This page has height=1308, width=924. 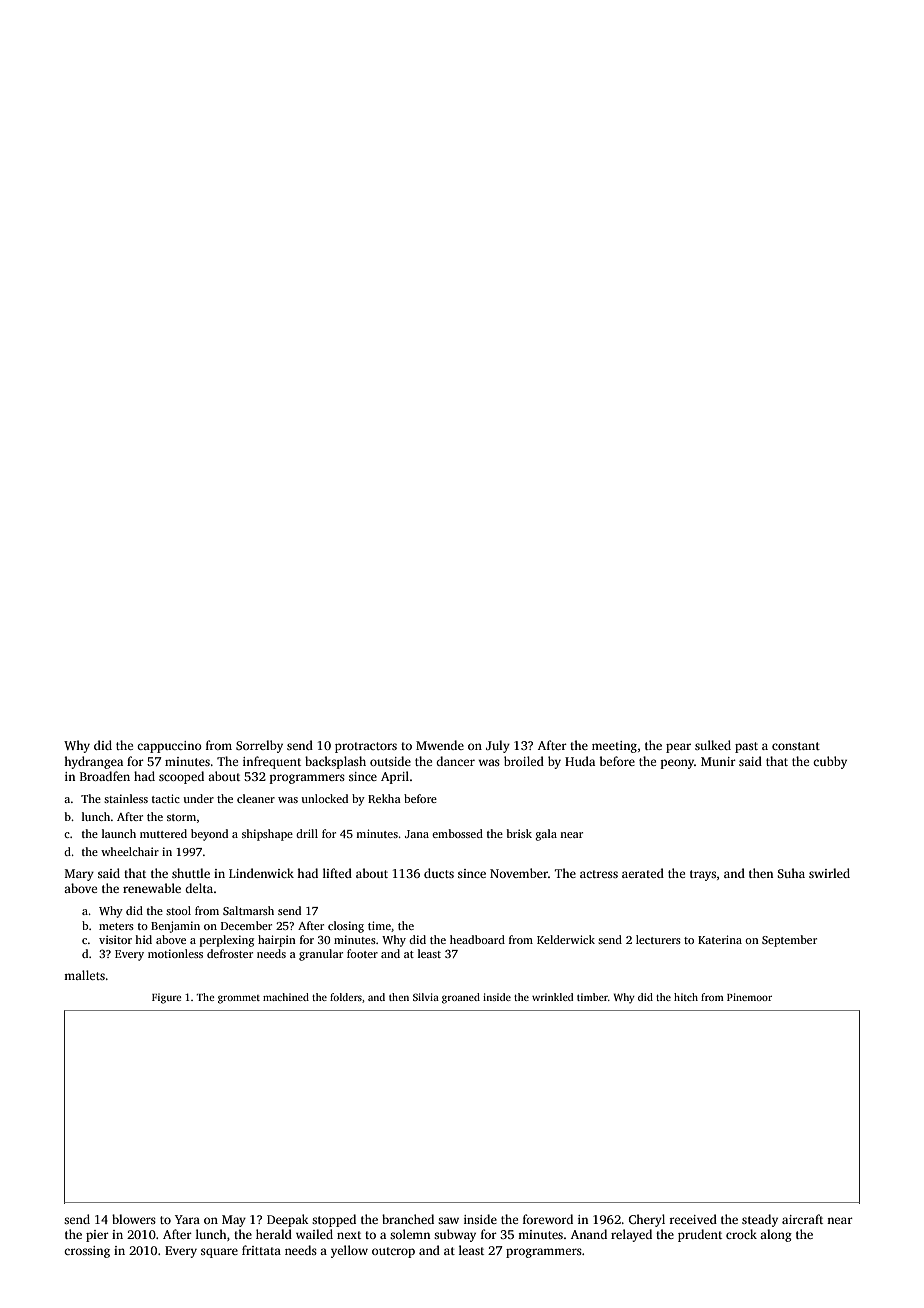 What do you see at coordinates (259, 746) in the page?
I see `Sorrelby` at bounding box center [259, 746].
